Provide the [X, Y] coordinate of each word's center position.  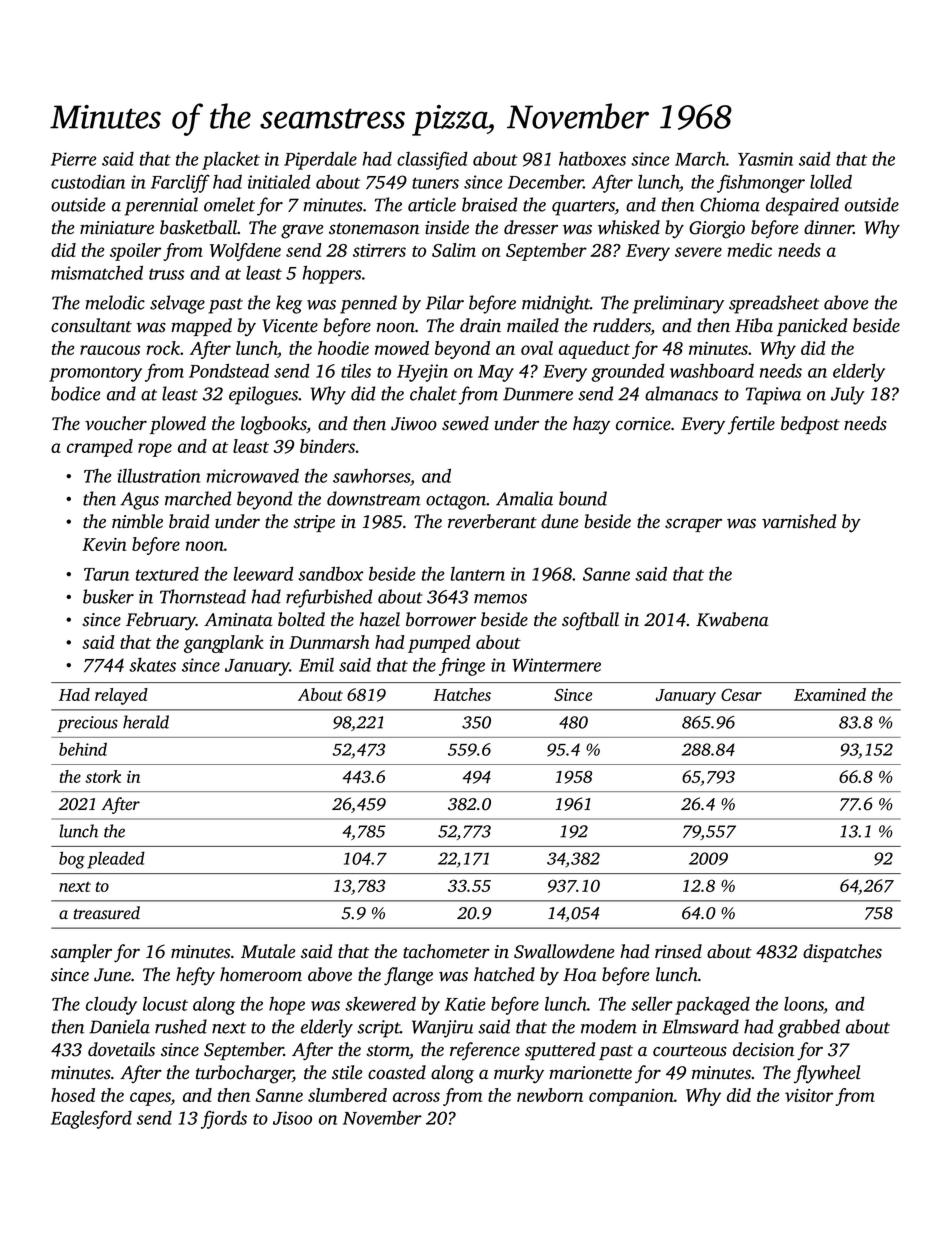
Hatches [462, 694]
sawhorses [371, 476]
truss [166, 274]
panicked [812, 327]
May [496, 373]
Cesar [741, 694]
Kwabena [732, 619]
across [416, 1097]
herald [146, 722]
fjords [224, 1119]
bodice [75, 393]
